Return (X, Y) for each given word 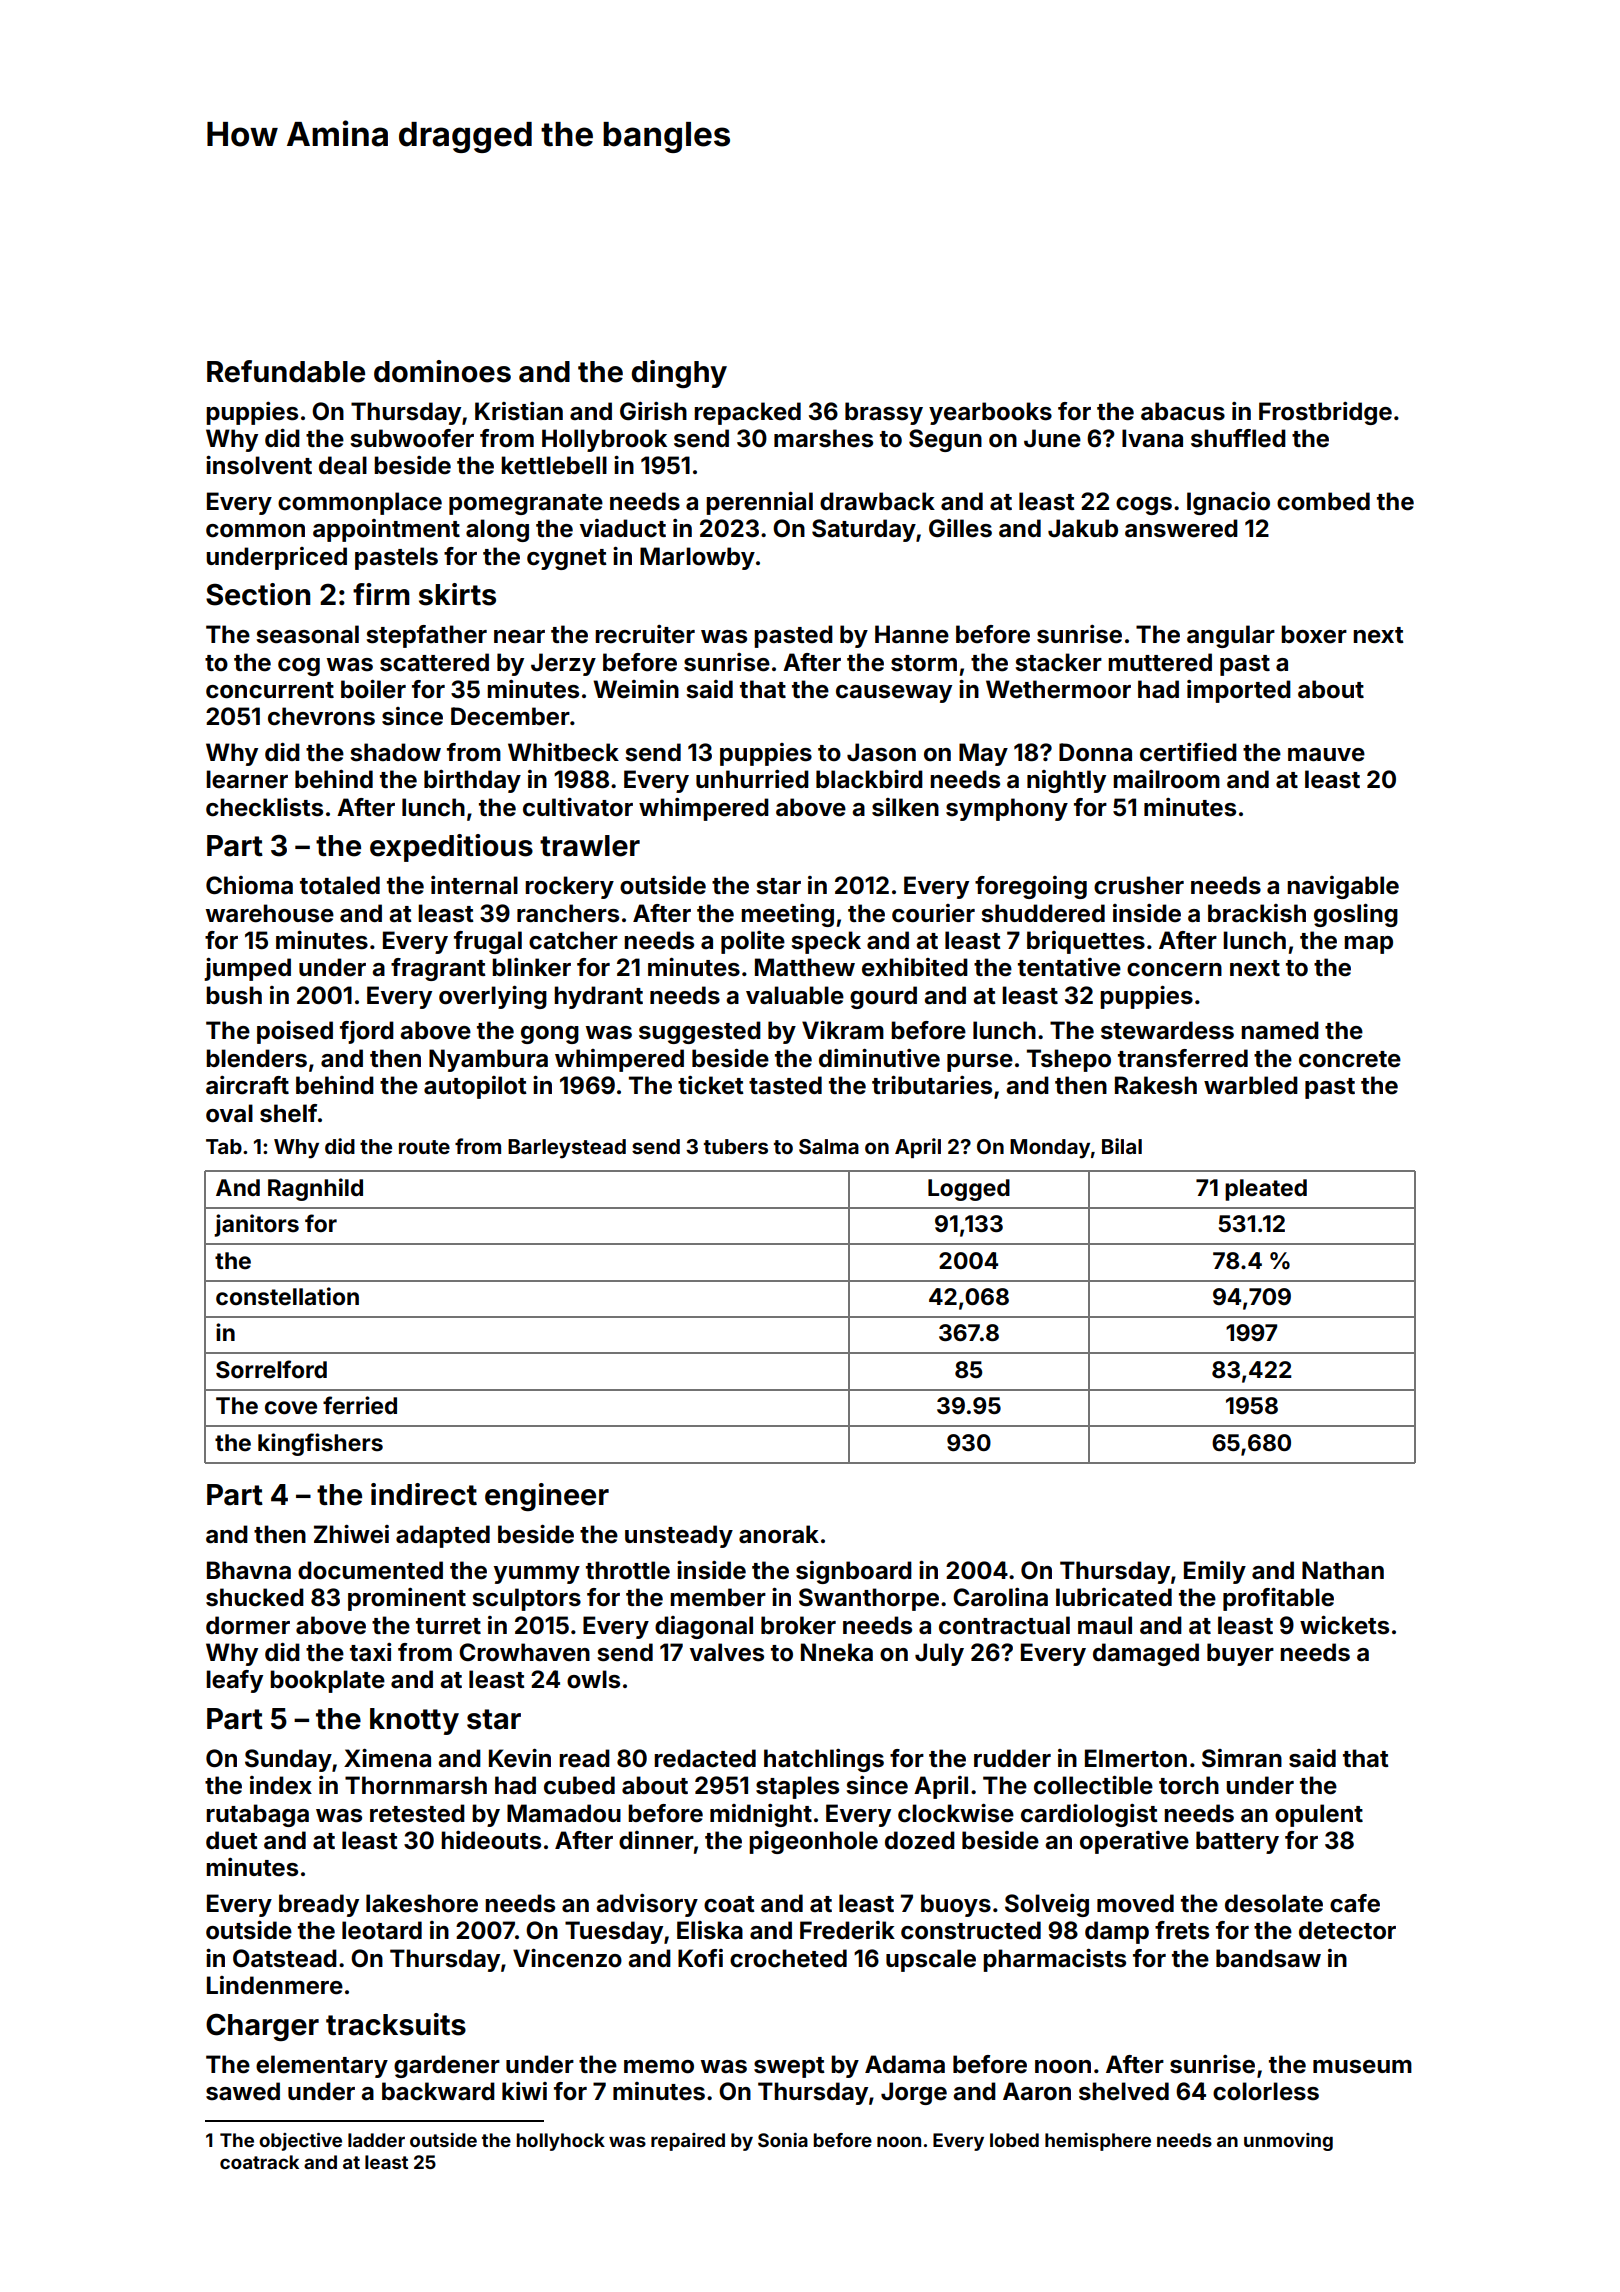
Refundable (286, 371)
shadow (395, 752)
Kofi (700, 1958)
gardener (447, 2066)
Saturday (864, 530)
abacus (1183, 411)
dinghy (679, 374)
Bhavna (249, 1570)
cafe (1355, 1903)
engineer (547, 1497)
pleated (1266, 1190)
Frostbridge (1325, 413)
